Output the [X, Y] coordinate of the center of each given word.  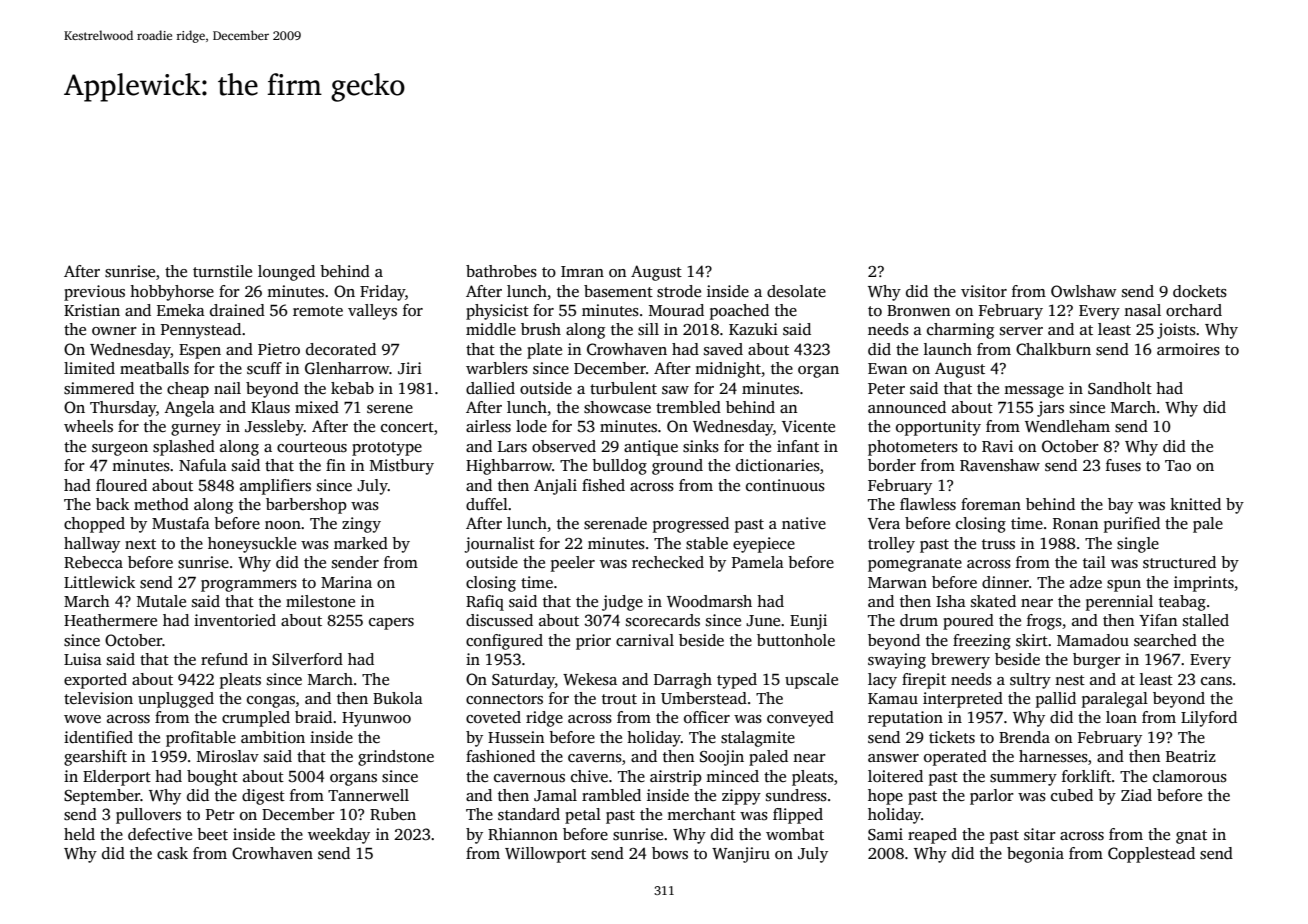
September [102, 797]
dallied [490, 388]
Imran [582, 271]
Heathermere [110, 620]
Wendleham [1067, 426]
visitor [984, 291]
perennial [1119, 603]
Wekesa [590, 679]
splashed [184, 448]
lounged [286, 273]
